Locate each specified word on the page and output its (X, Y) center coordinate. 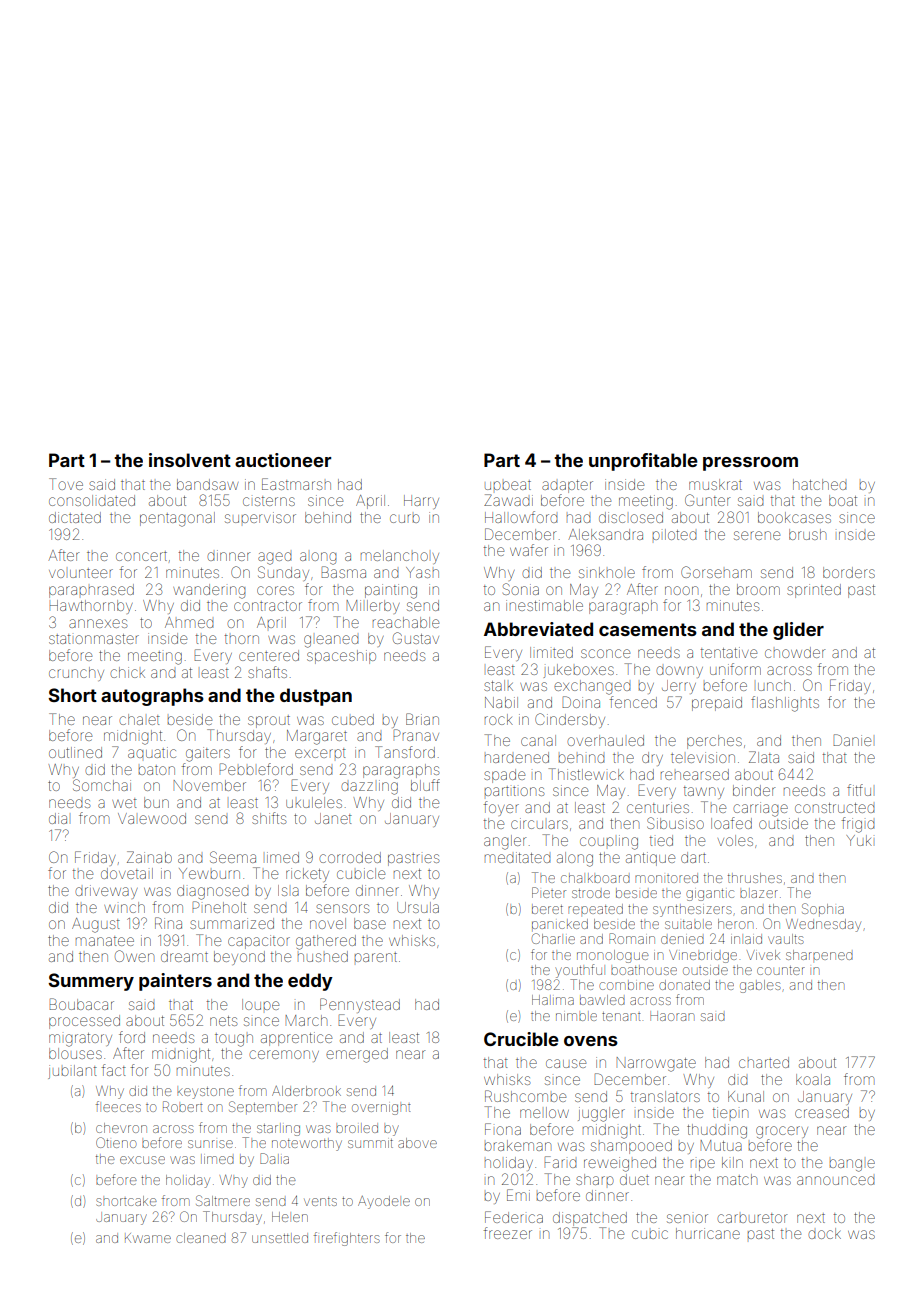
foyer (501, 808)
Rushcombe (525, 1096)
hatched (820, 484)
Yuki (859, 840)
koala (813, 1079)
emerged (357, 1055)
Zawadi (508, 500)
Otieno (116, 1142)
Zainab (149, 857)
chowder (795, 652)
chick (127, 672)
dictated (75, 517)
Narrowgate (656, 1064)
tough (234, 1040)
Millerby (373, 607)
